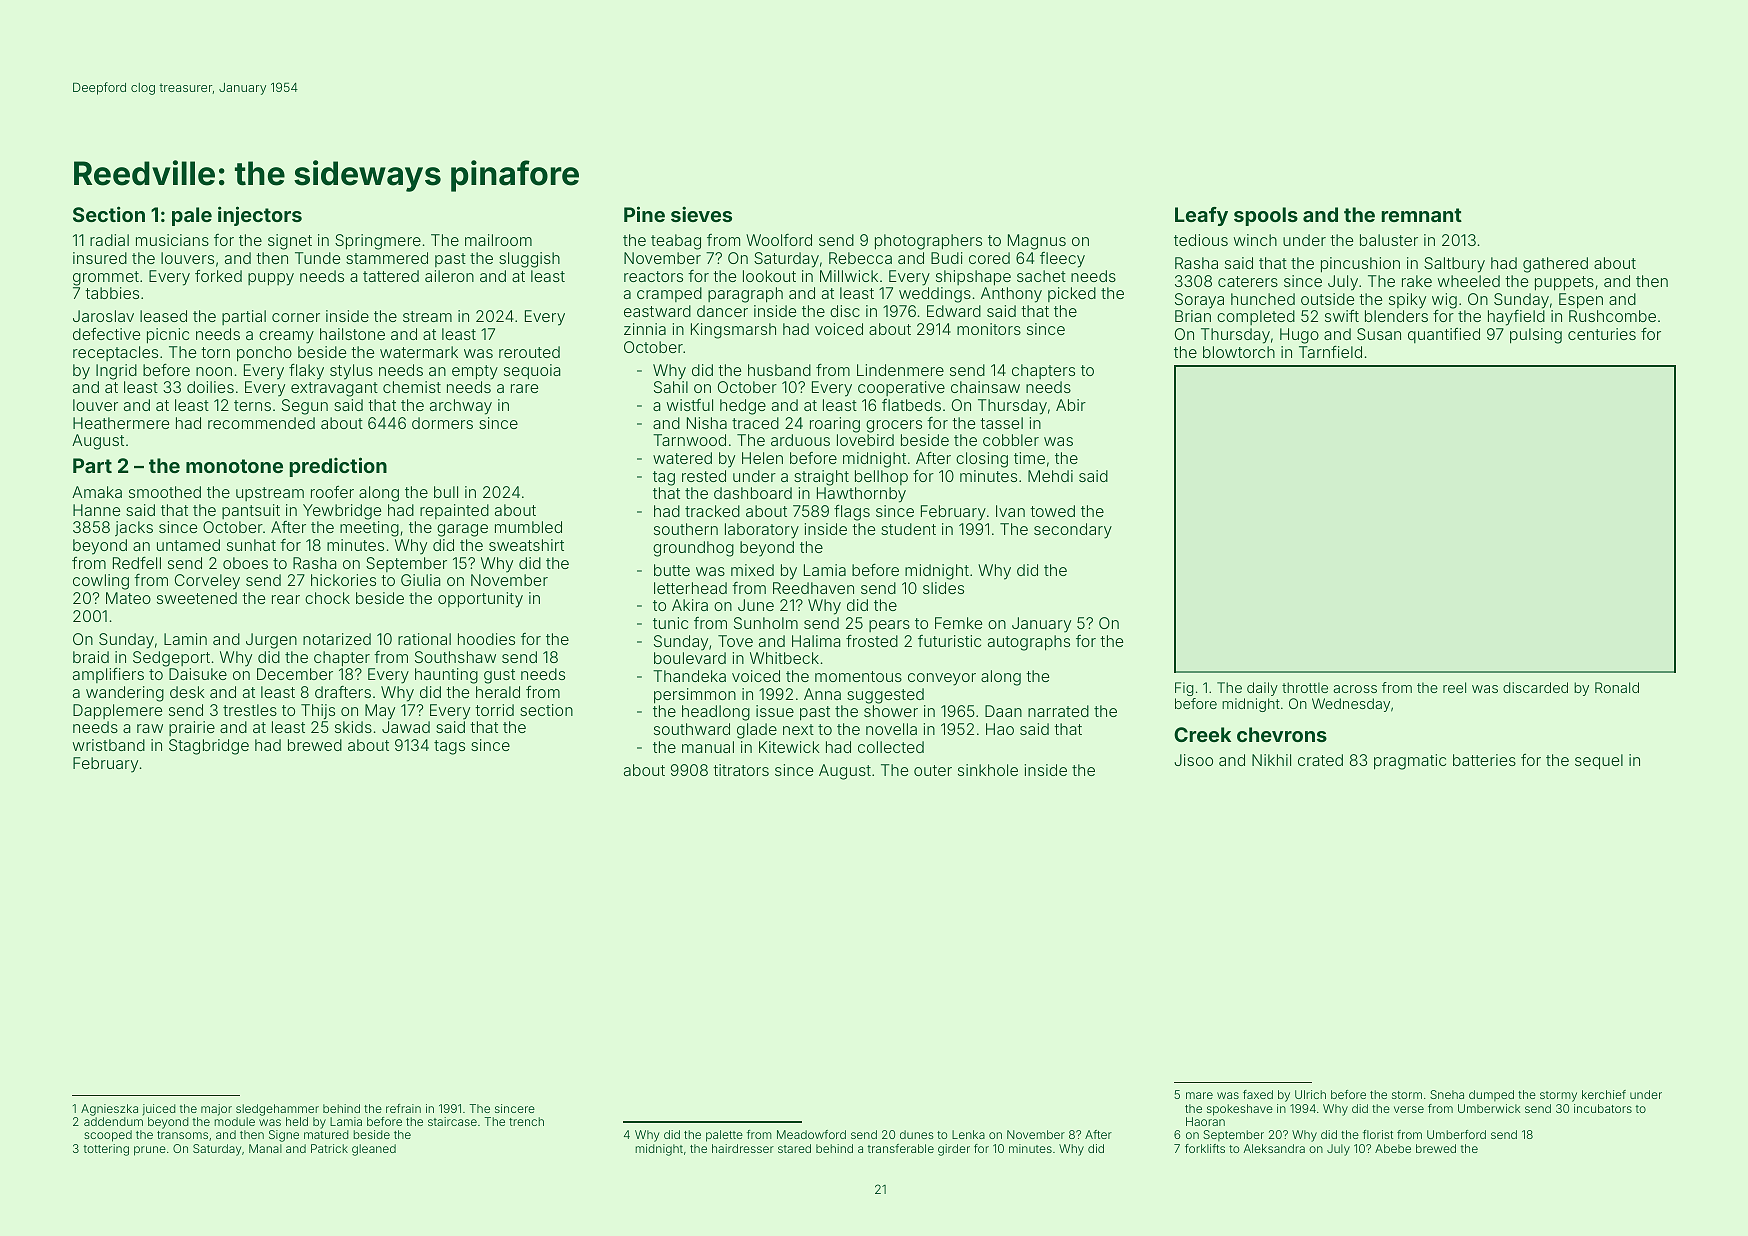  Describe the element at coordinates (150, 728) in the screenshot. I see `raw` at that location.
